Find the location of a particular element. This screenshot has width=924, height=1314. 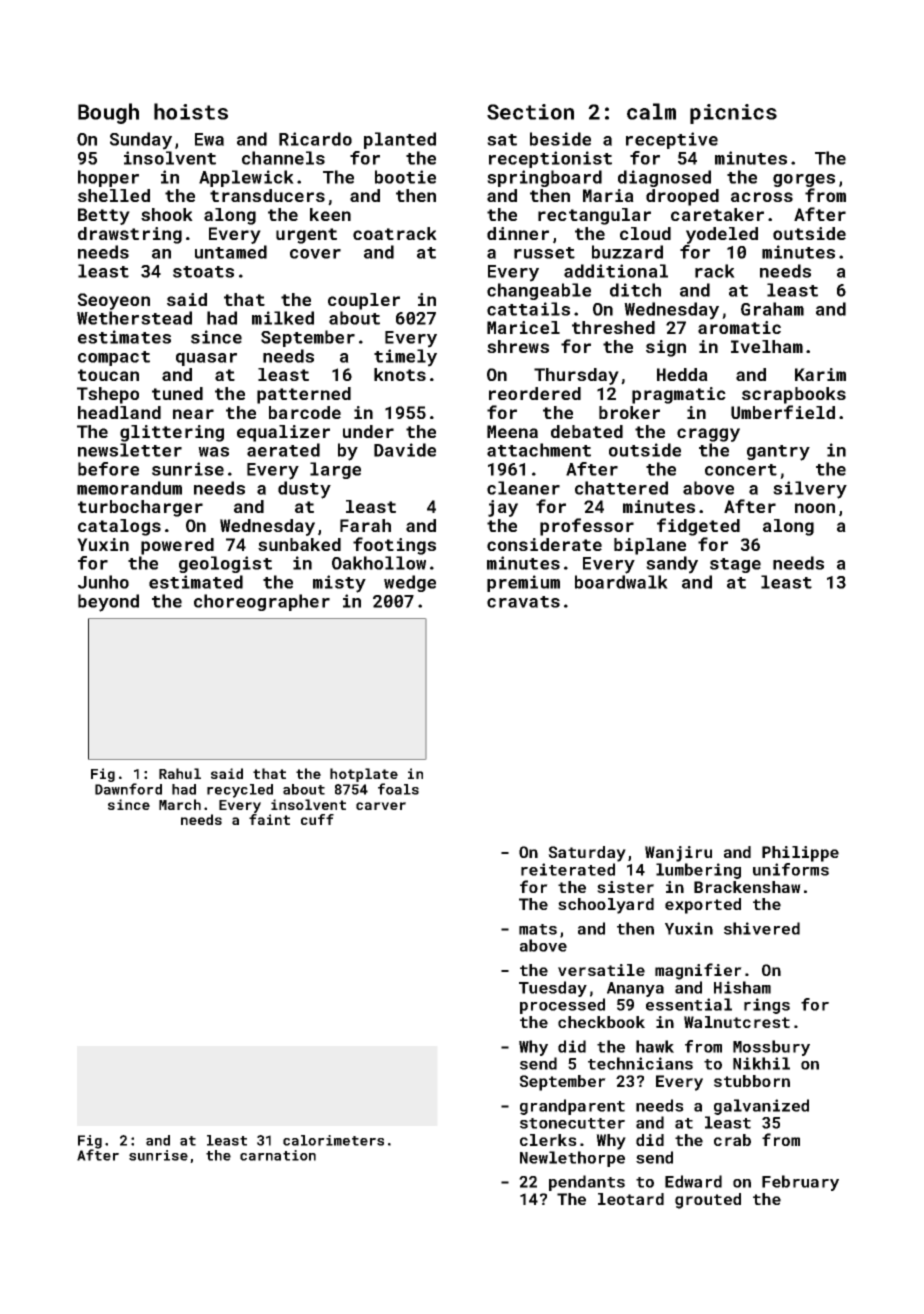

boardwalk is located at coordinates (621, 582).
